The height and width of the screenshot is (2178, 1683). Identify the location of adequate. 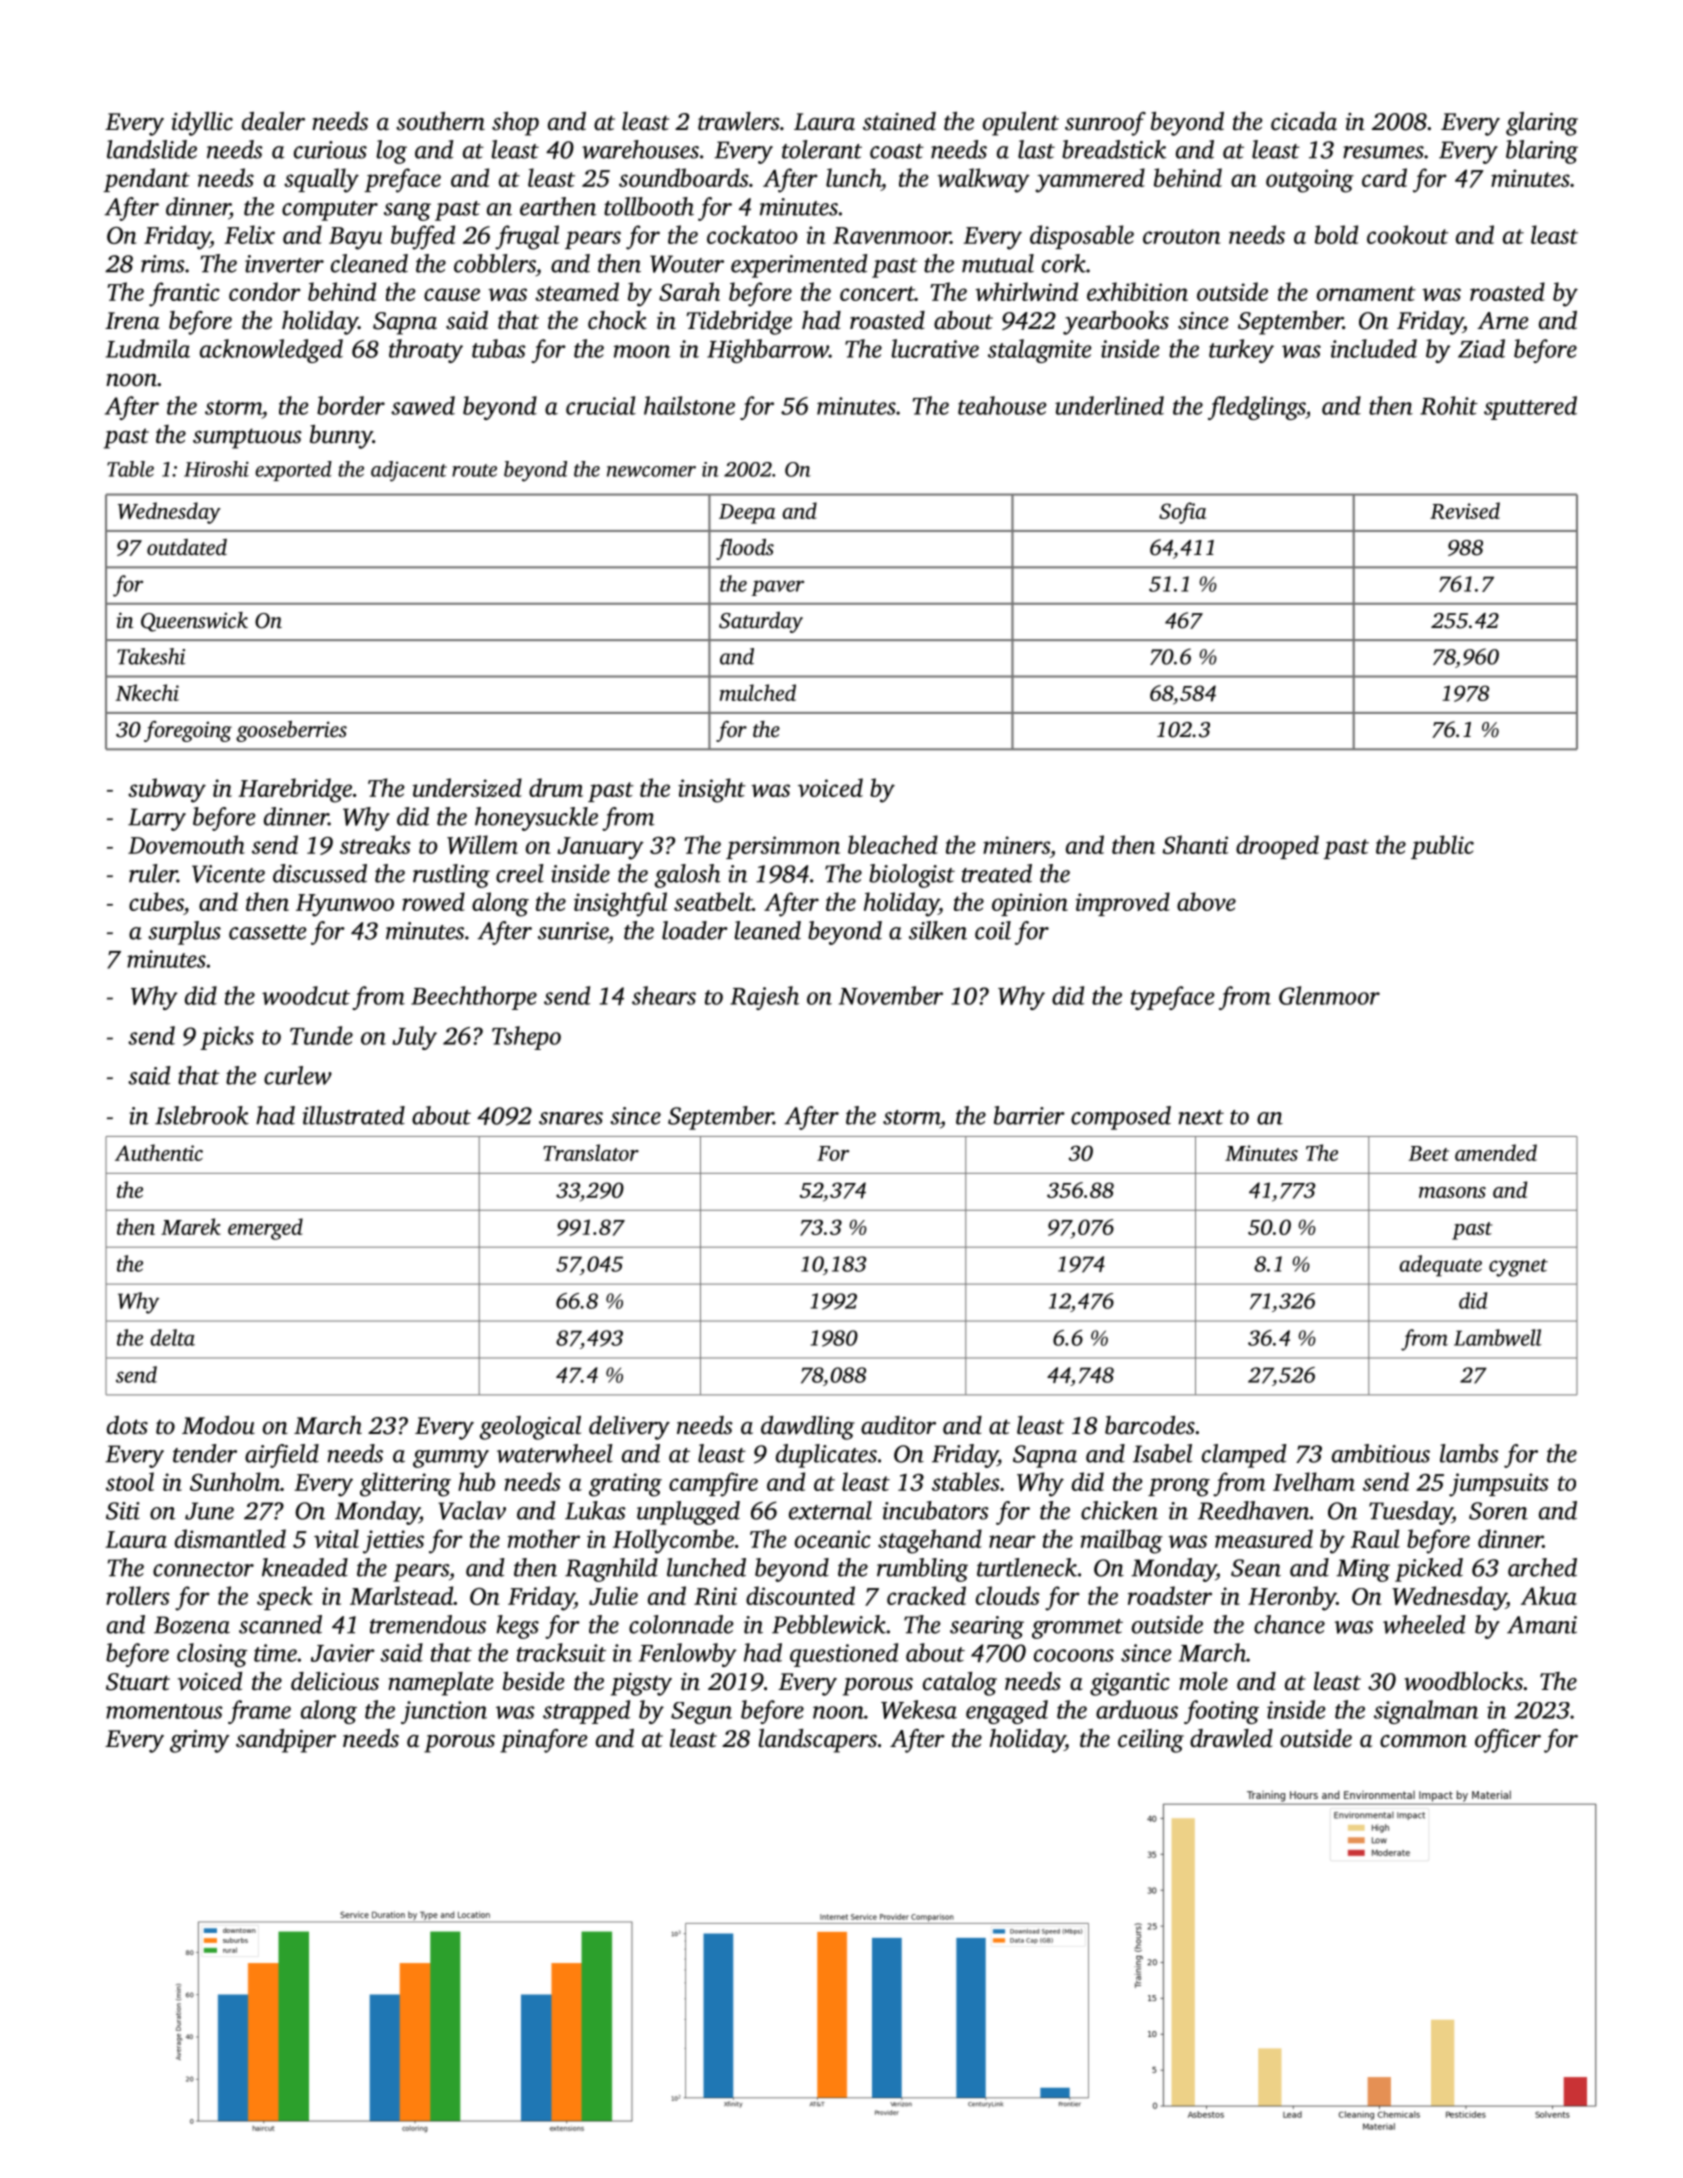
(1440, 1266).
